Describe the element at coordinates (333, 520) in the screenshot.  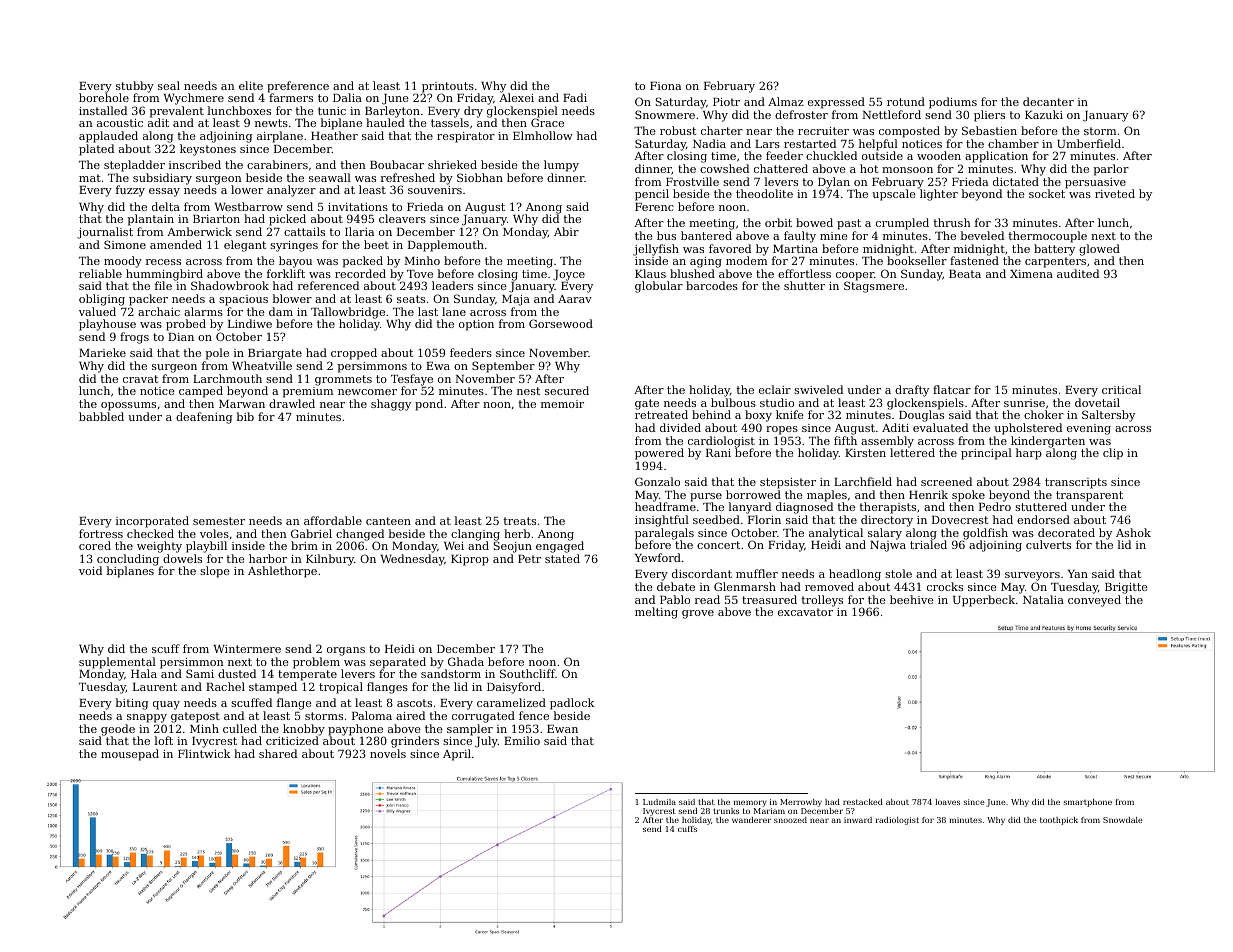
I see `affordable` at that location.
